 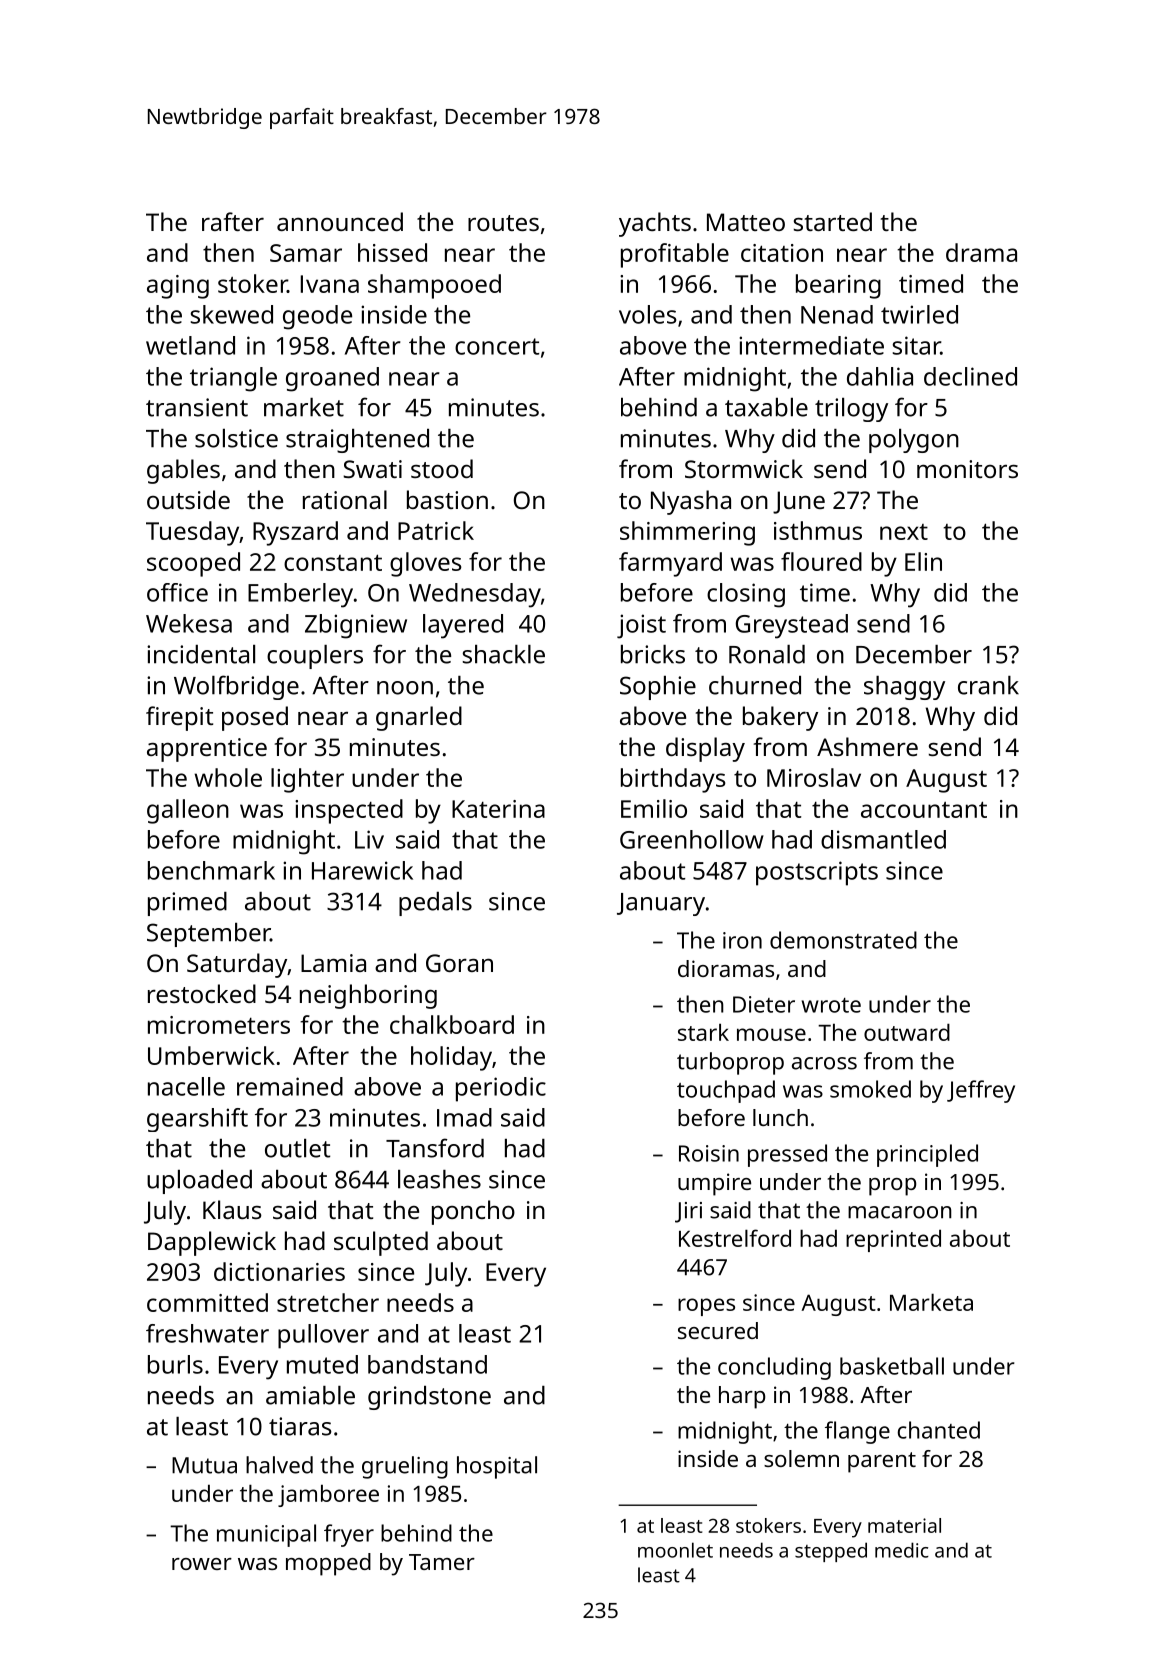 What do you see at coordinates (883, 839) in the screenshot?
I see `dismantled` at bounding box center [883, 839].
